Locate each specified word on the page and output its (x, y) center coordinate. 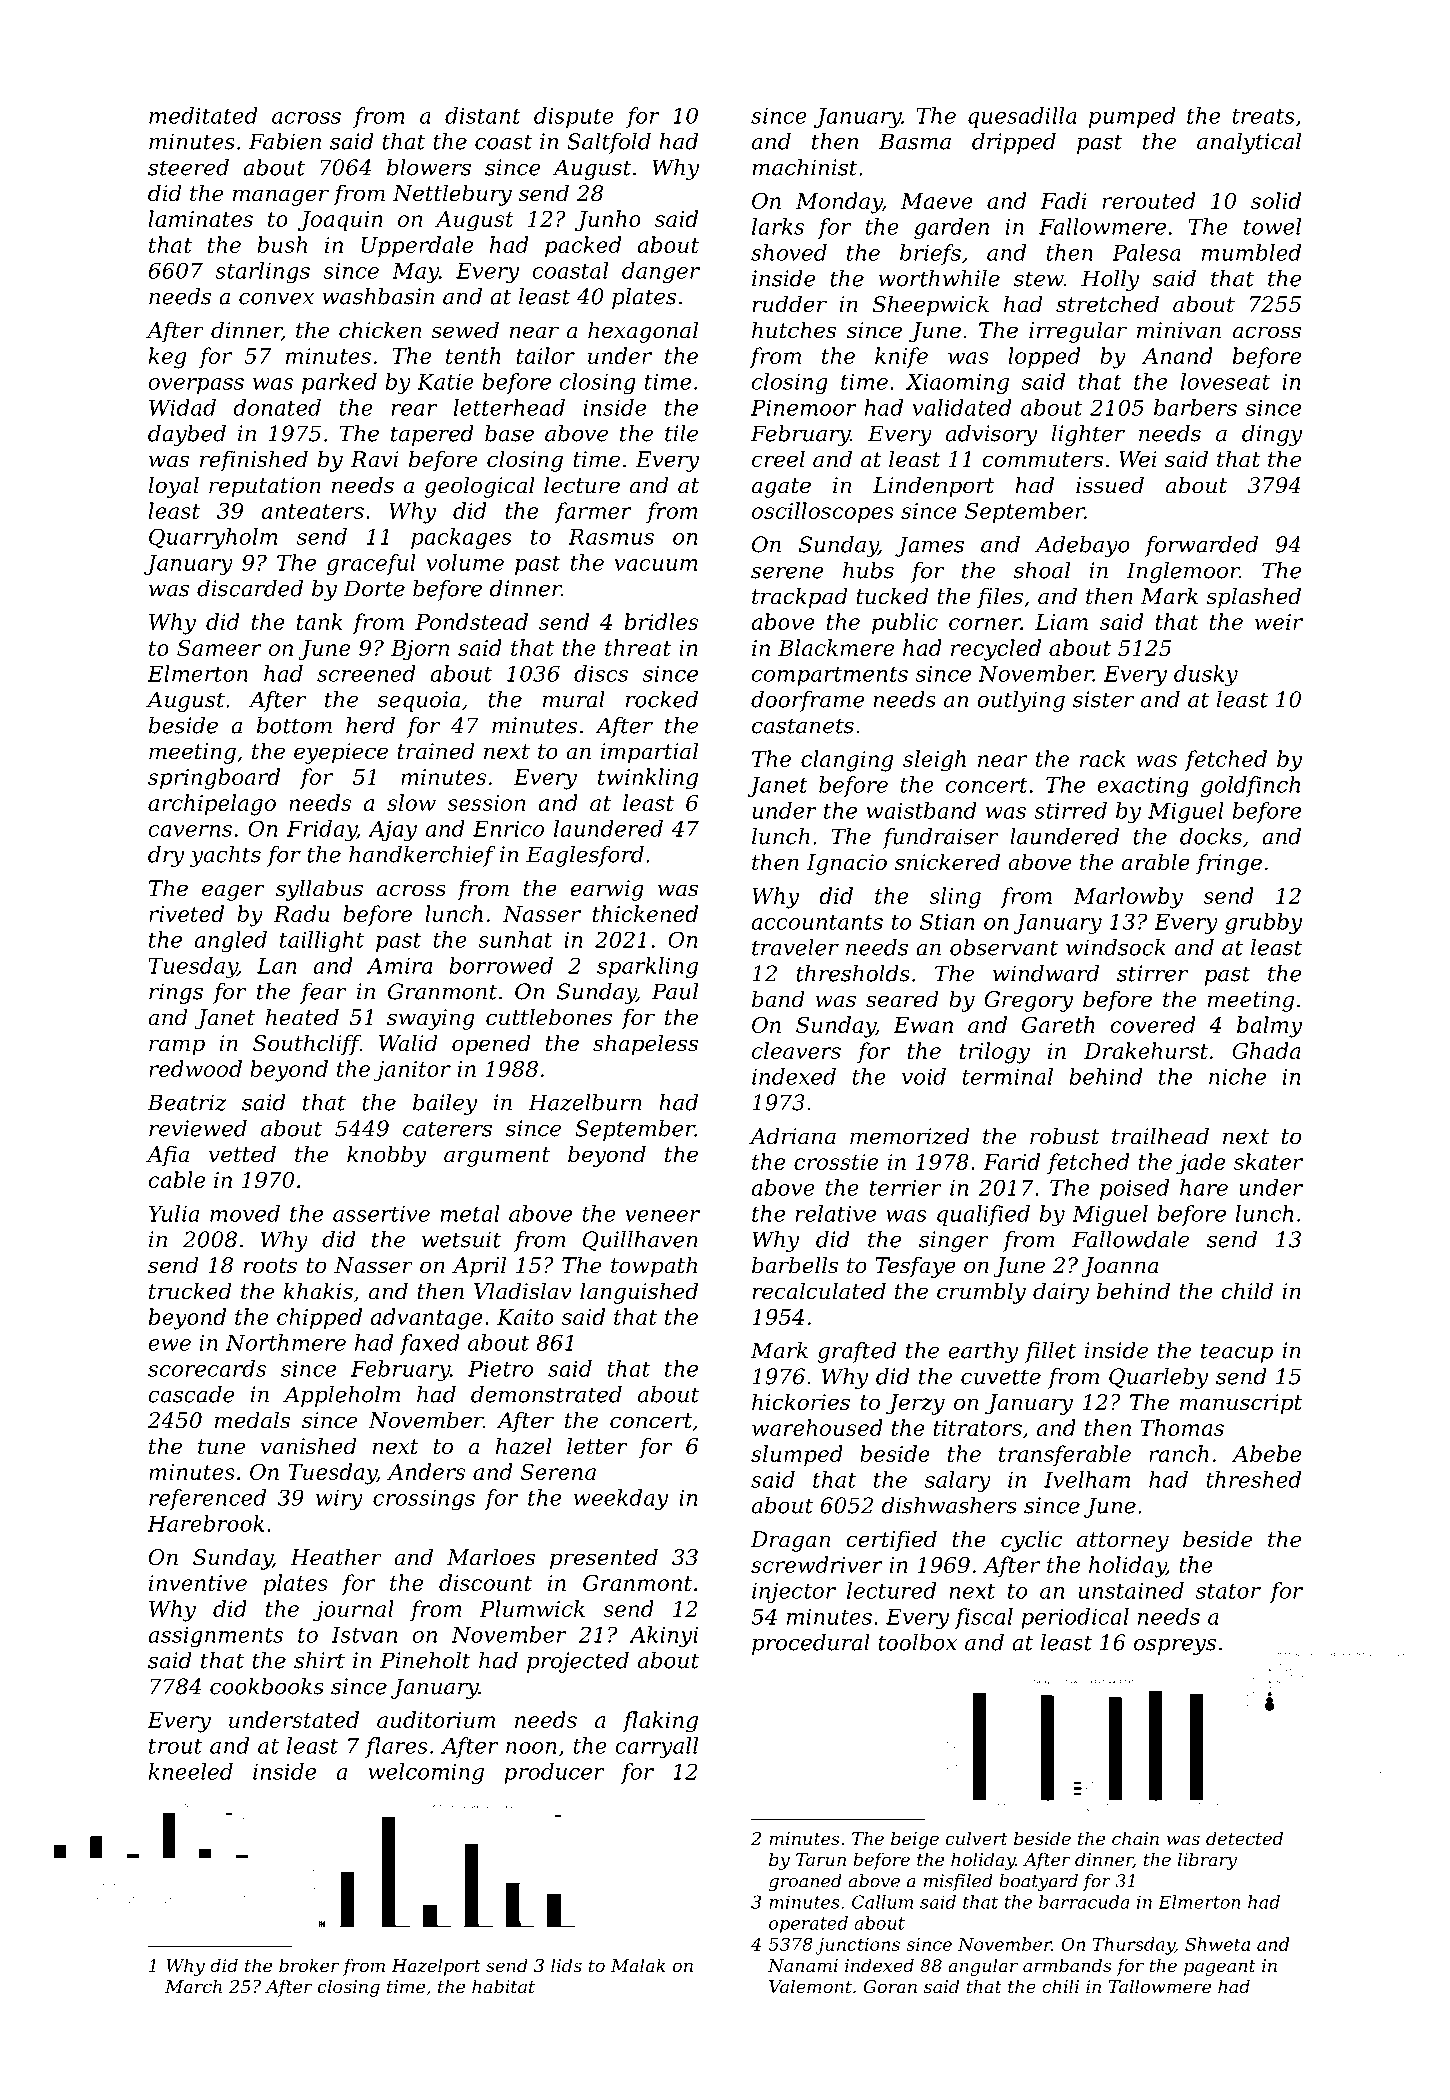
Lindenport (933, 487)
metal (470, 1213)
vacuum (656, 565)
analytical (1249, 143)
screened (366, 673)
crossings (424, 1500)
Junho (608, 220)
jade (1200, 1164)
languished (639, 1293)
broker (309, 1965)
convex (276, 299)
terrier (905, 1188)
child (1247, 1291)
